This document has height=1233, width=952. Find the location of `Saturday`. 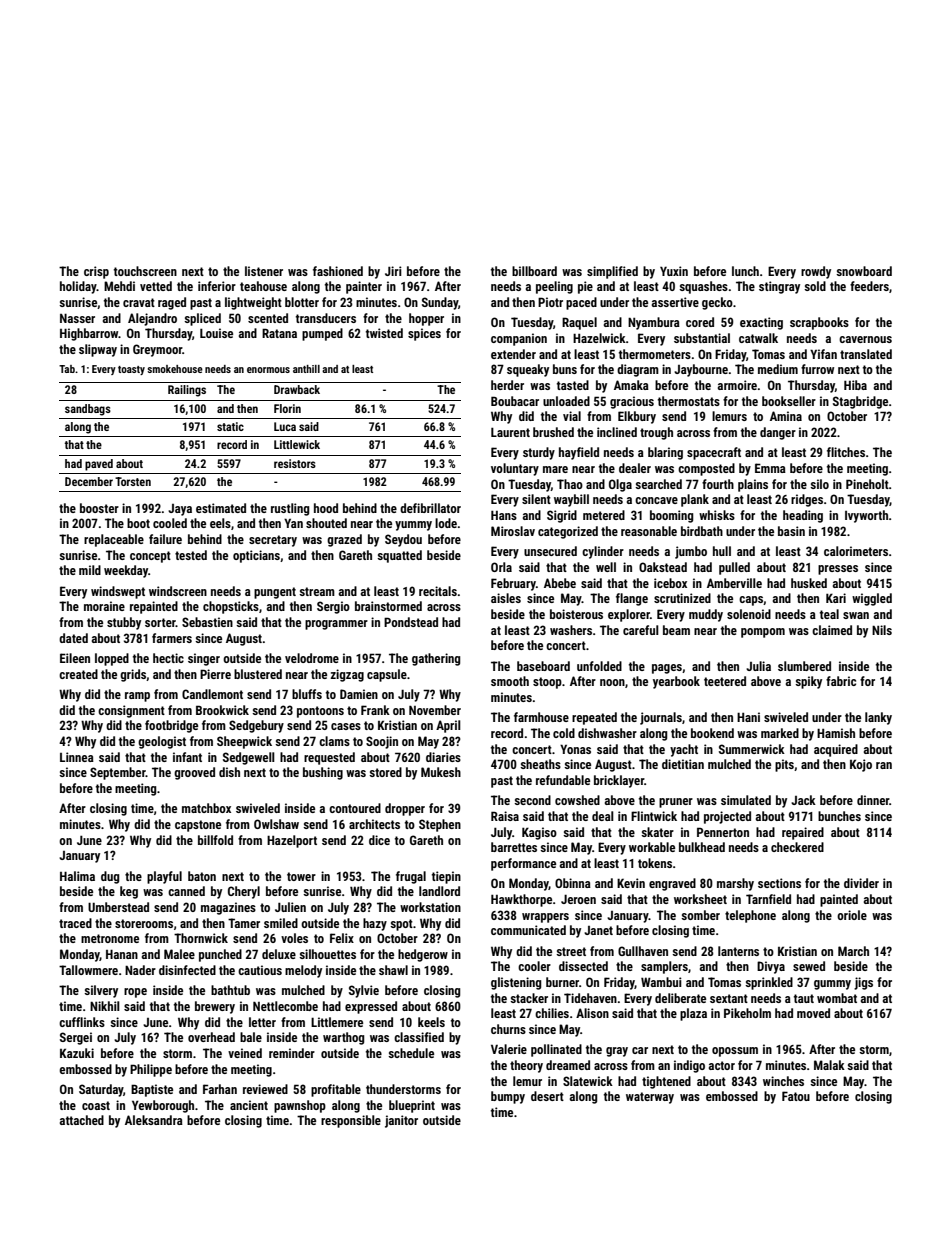

Saturday is located at coordinates (101, 1090).
